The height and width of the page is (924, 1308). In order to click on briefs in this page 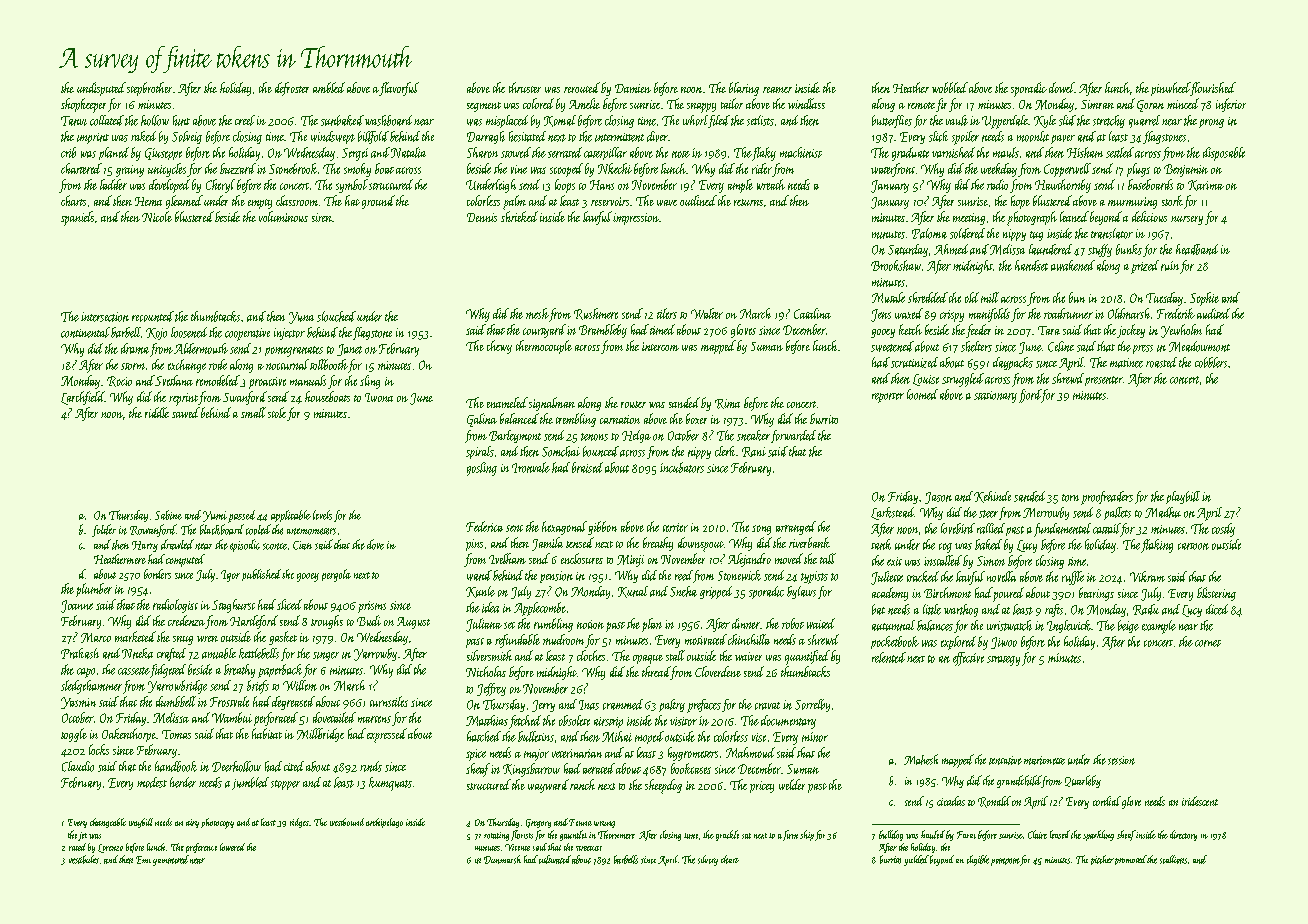, I will do `click(258, 687)`.
